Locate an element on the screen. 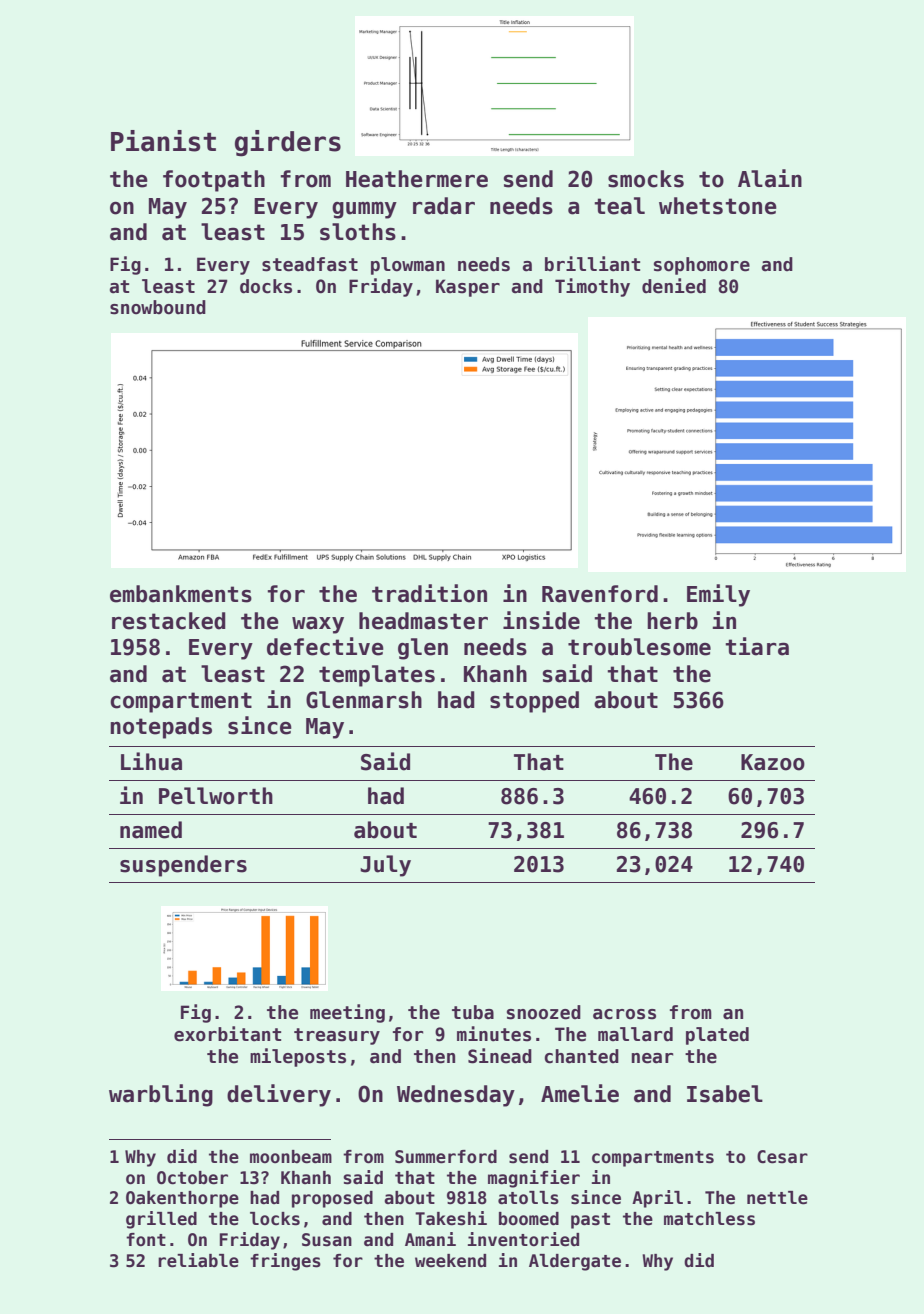  Oakenthorpe is located at coordinates (182, 1199).
